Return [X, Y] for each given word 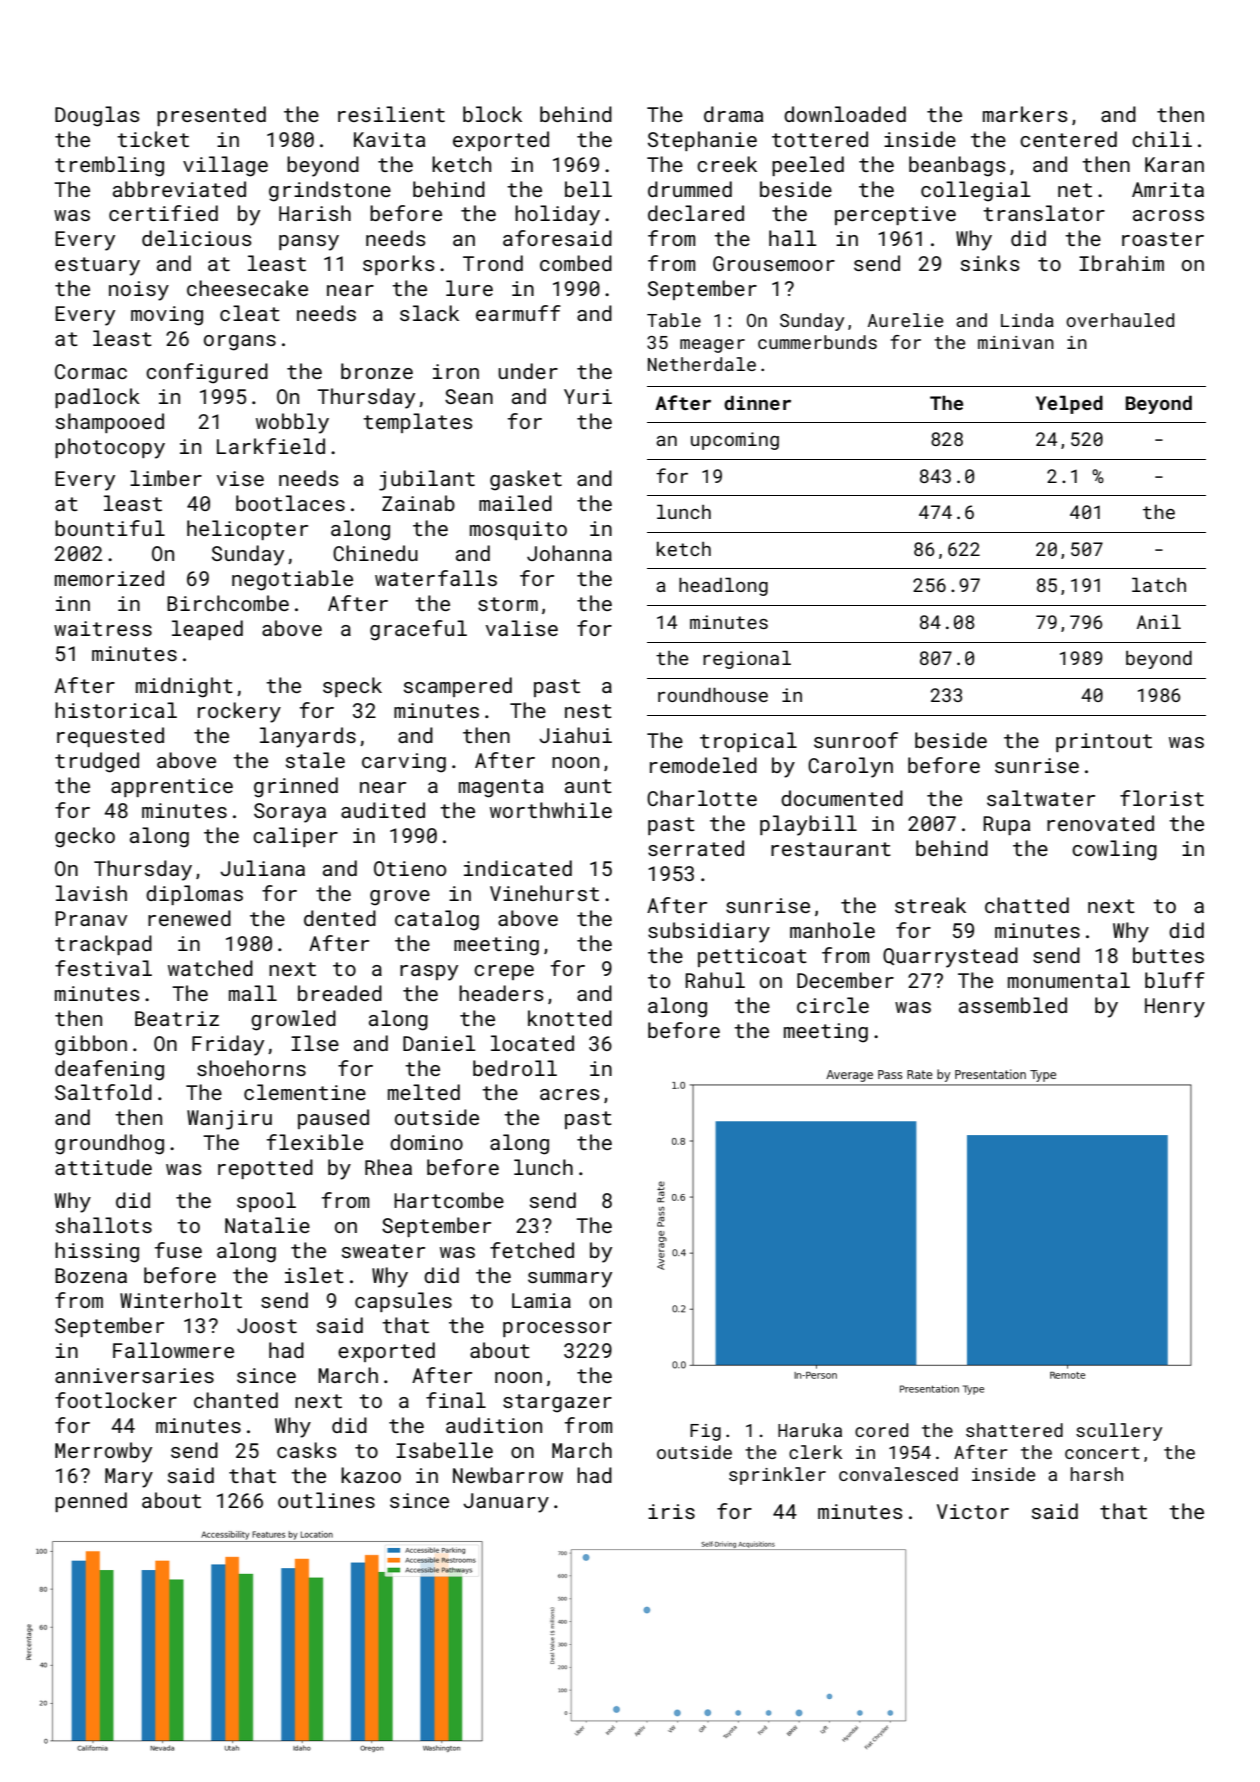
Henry [1175, 1008]
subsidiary [709, 932]
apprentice [172, 787]
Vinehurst [544, 893]
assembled [1013, 1005]
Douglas [97, 116]
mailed [515, 503]
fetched [532, 1250]
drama [733, 114]
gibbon [91, 1045]
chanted [236, 1400]
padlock [97, 398]
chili [1162, 139]
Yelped [1069, 404]
